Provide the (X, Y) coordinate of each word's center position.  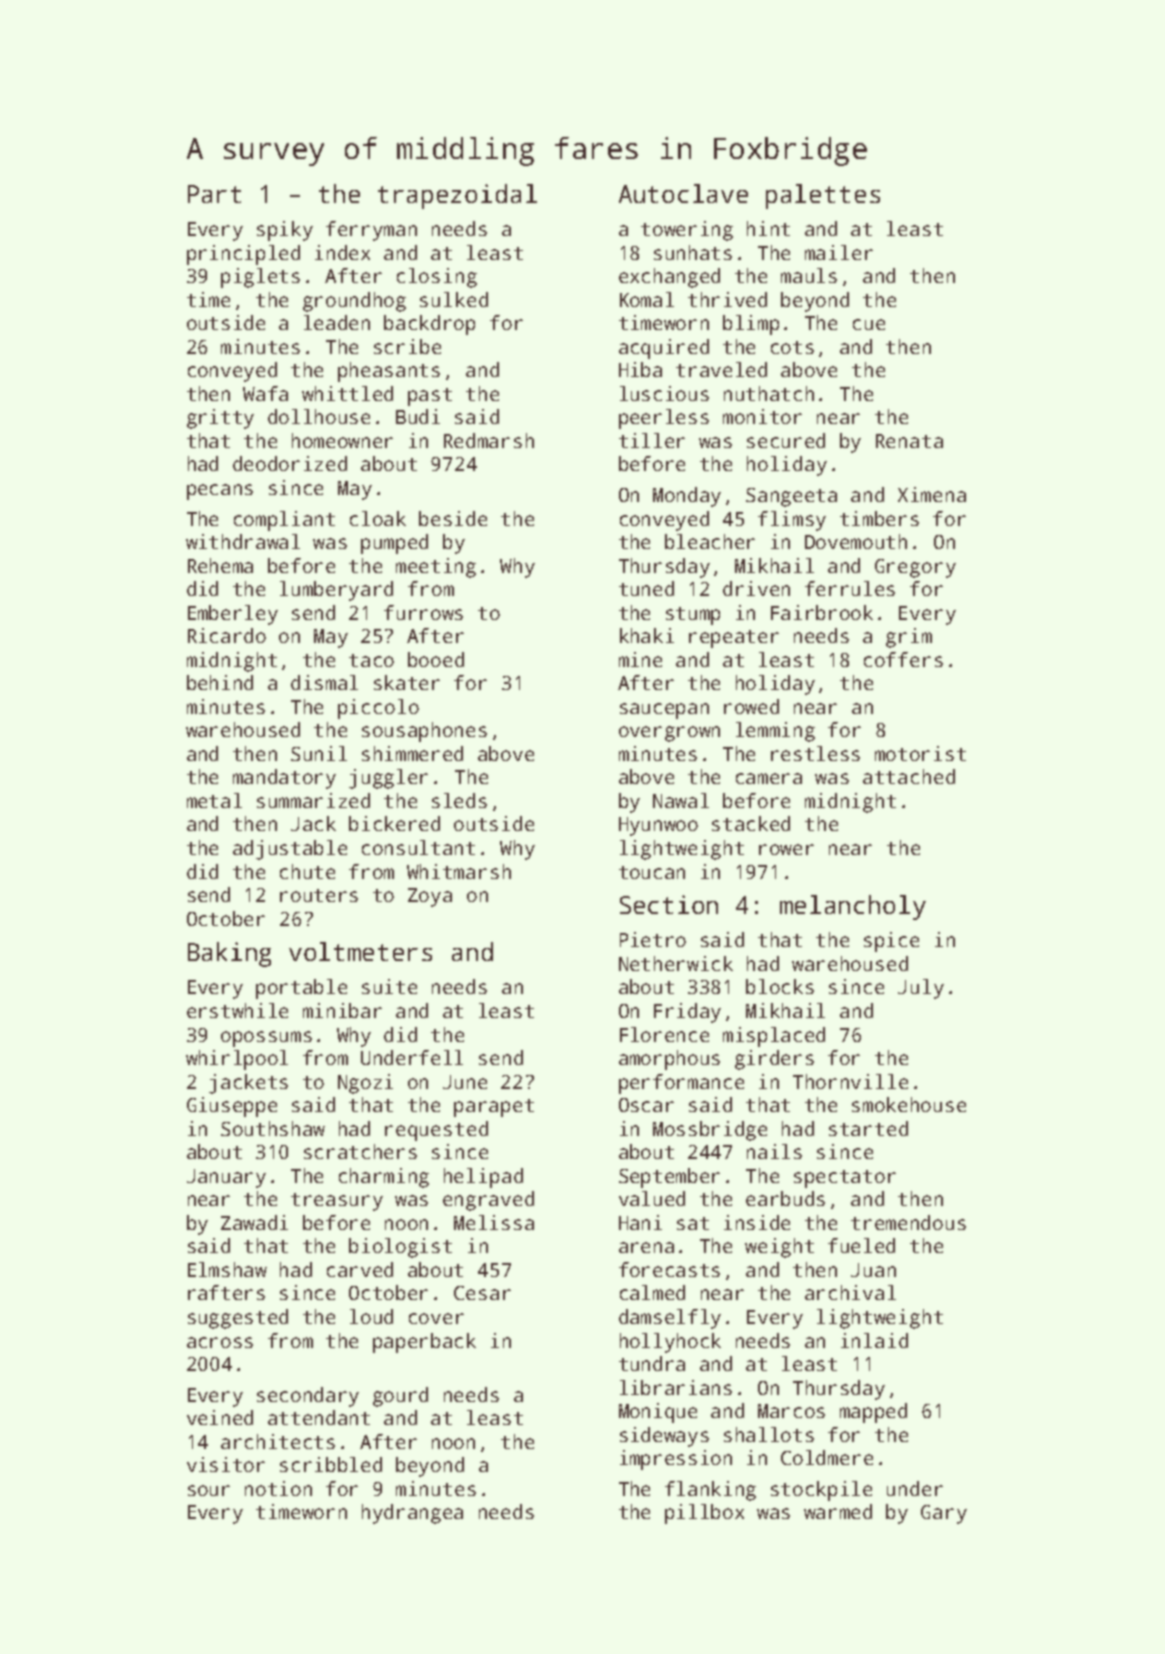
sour (209, 1490)
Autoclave (683, 193)
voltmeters (360, 951)
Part (214, 194)
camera (769, 778)
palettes (823, 196)
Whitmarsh (459, 871)
